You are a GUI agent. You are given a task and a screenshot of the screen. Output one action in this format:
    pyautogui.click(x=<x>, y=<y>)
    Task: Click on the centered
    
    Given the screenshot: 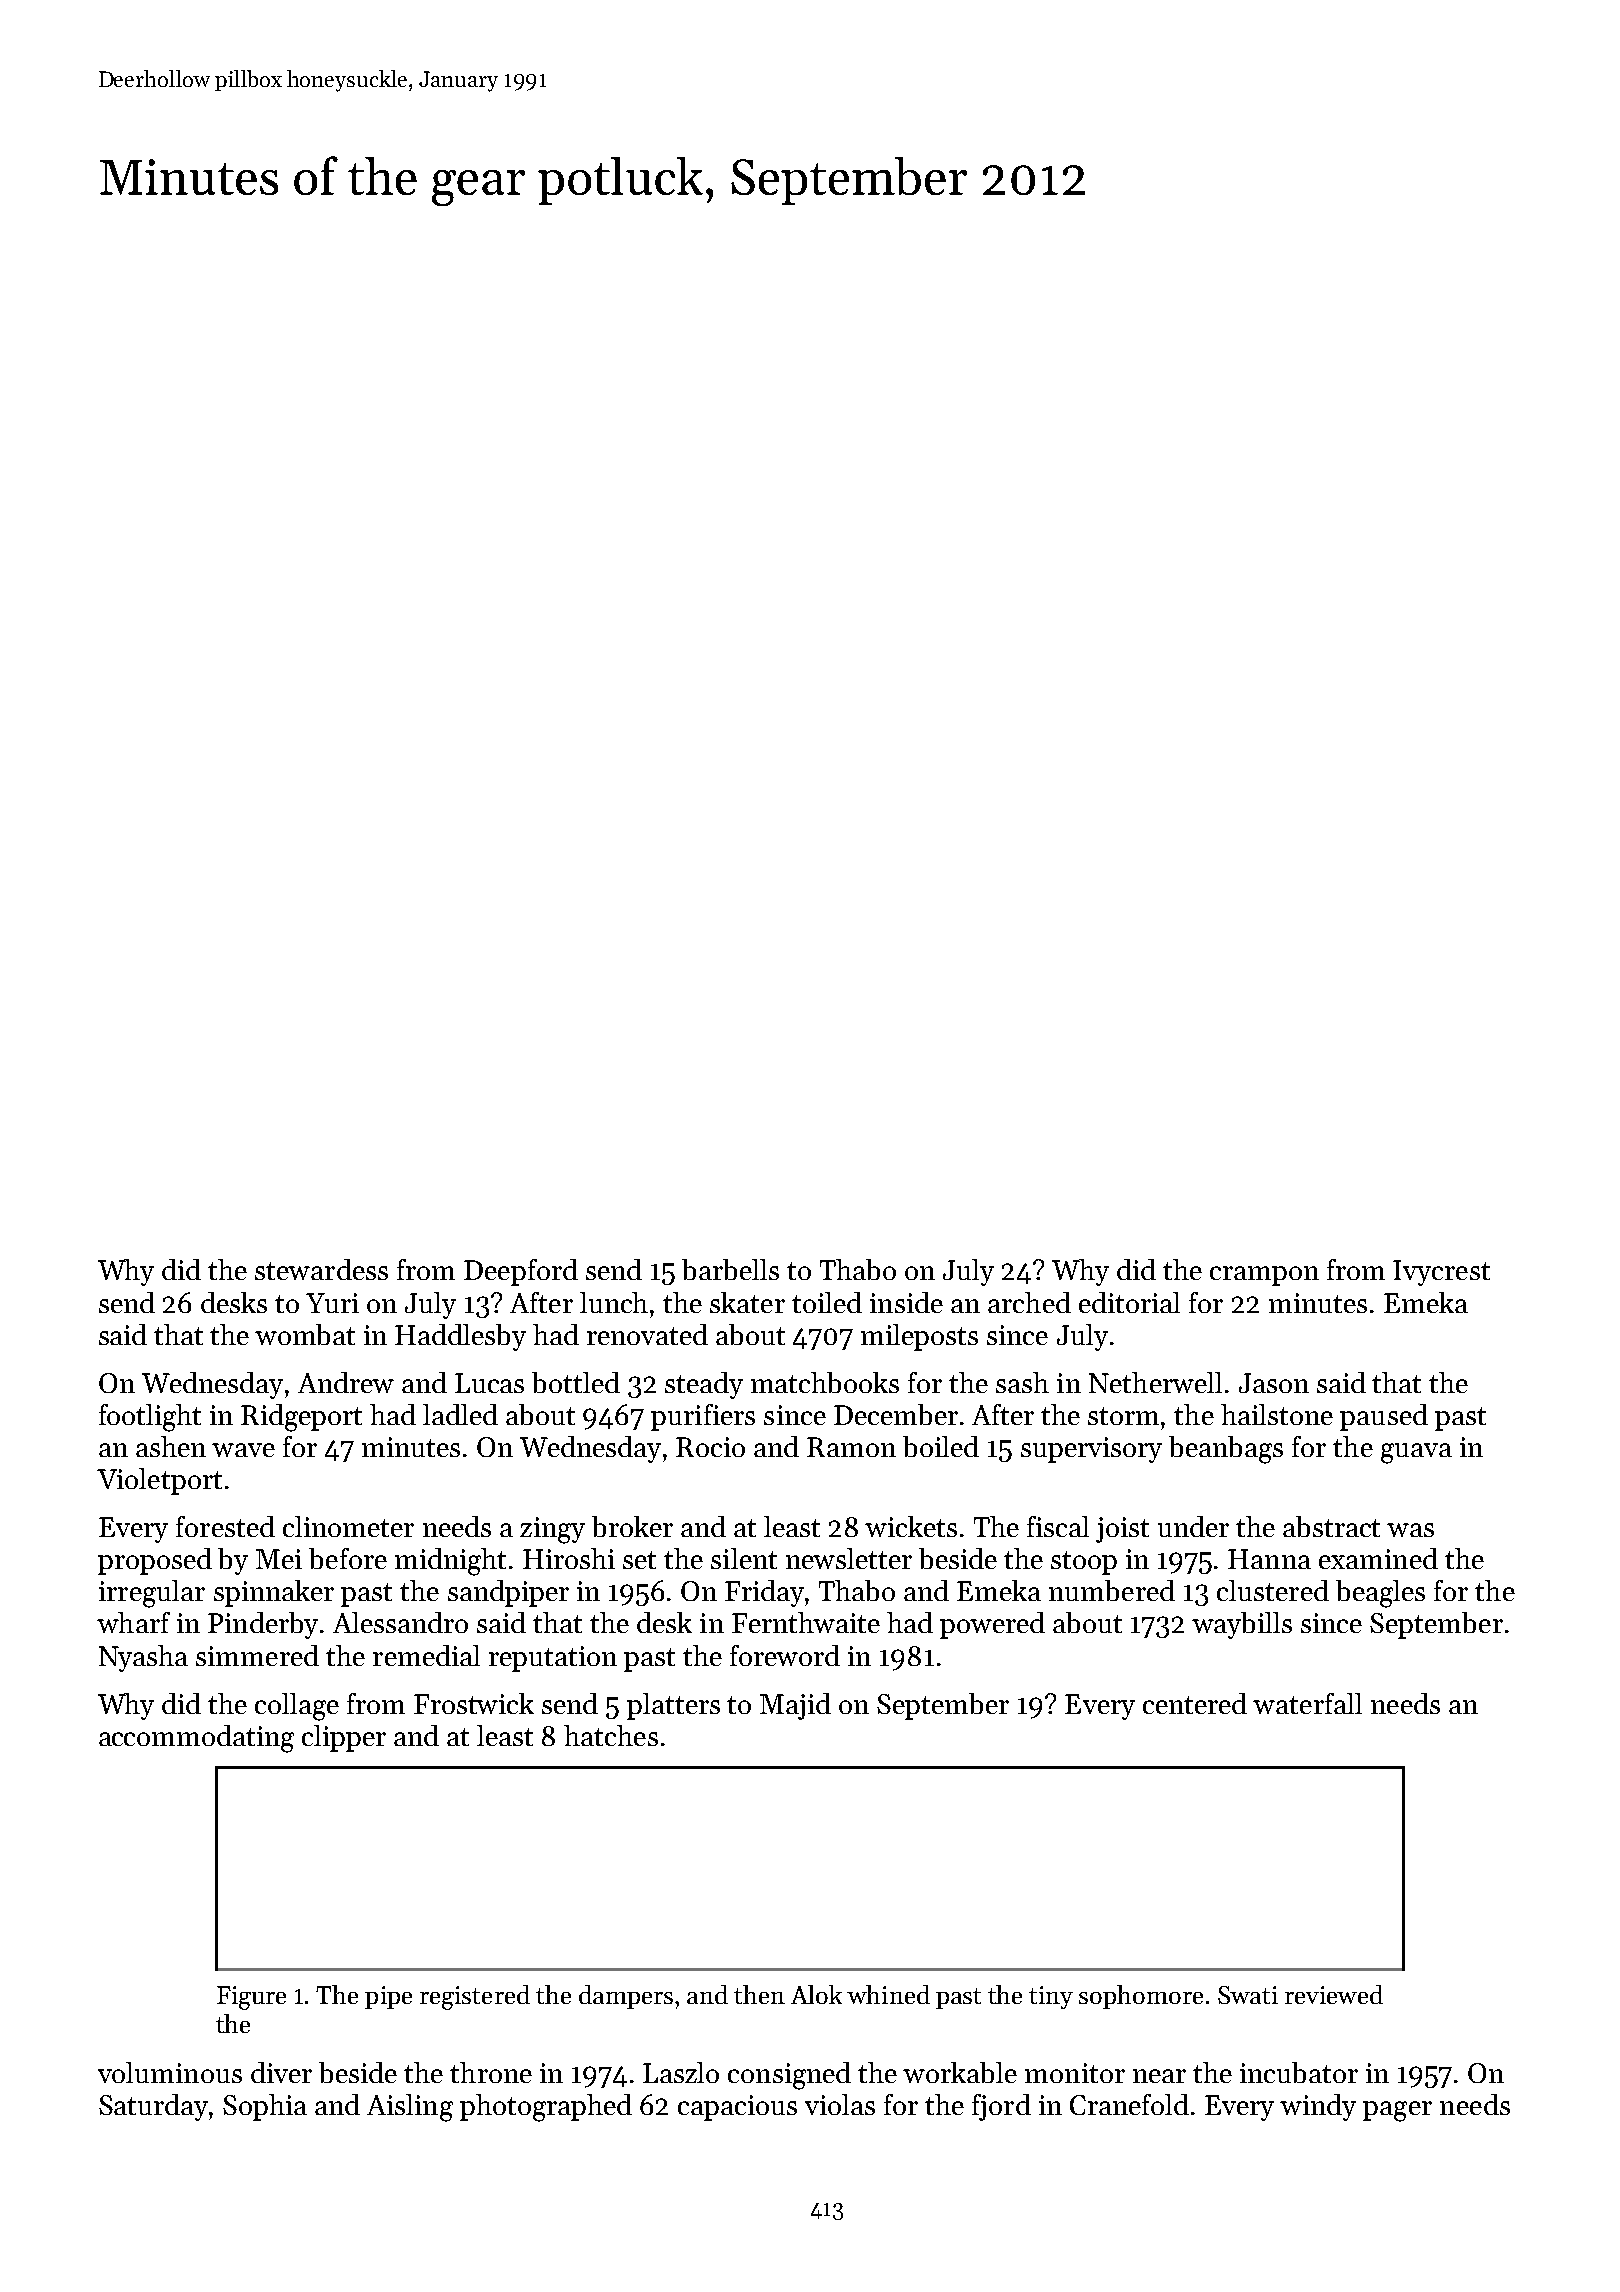 What is the action you would take?
    pyautogui.click(x=1195, y=1703)
